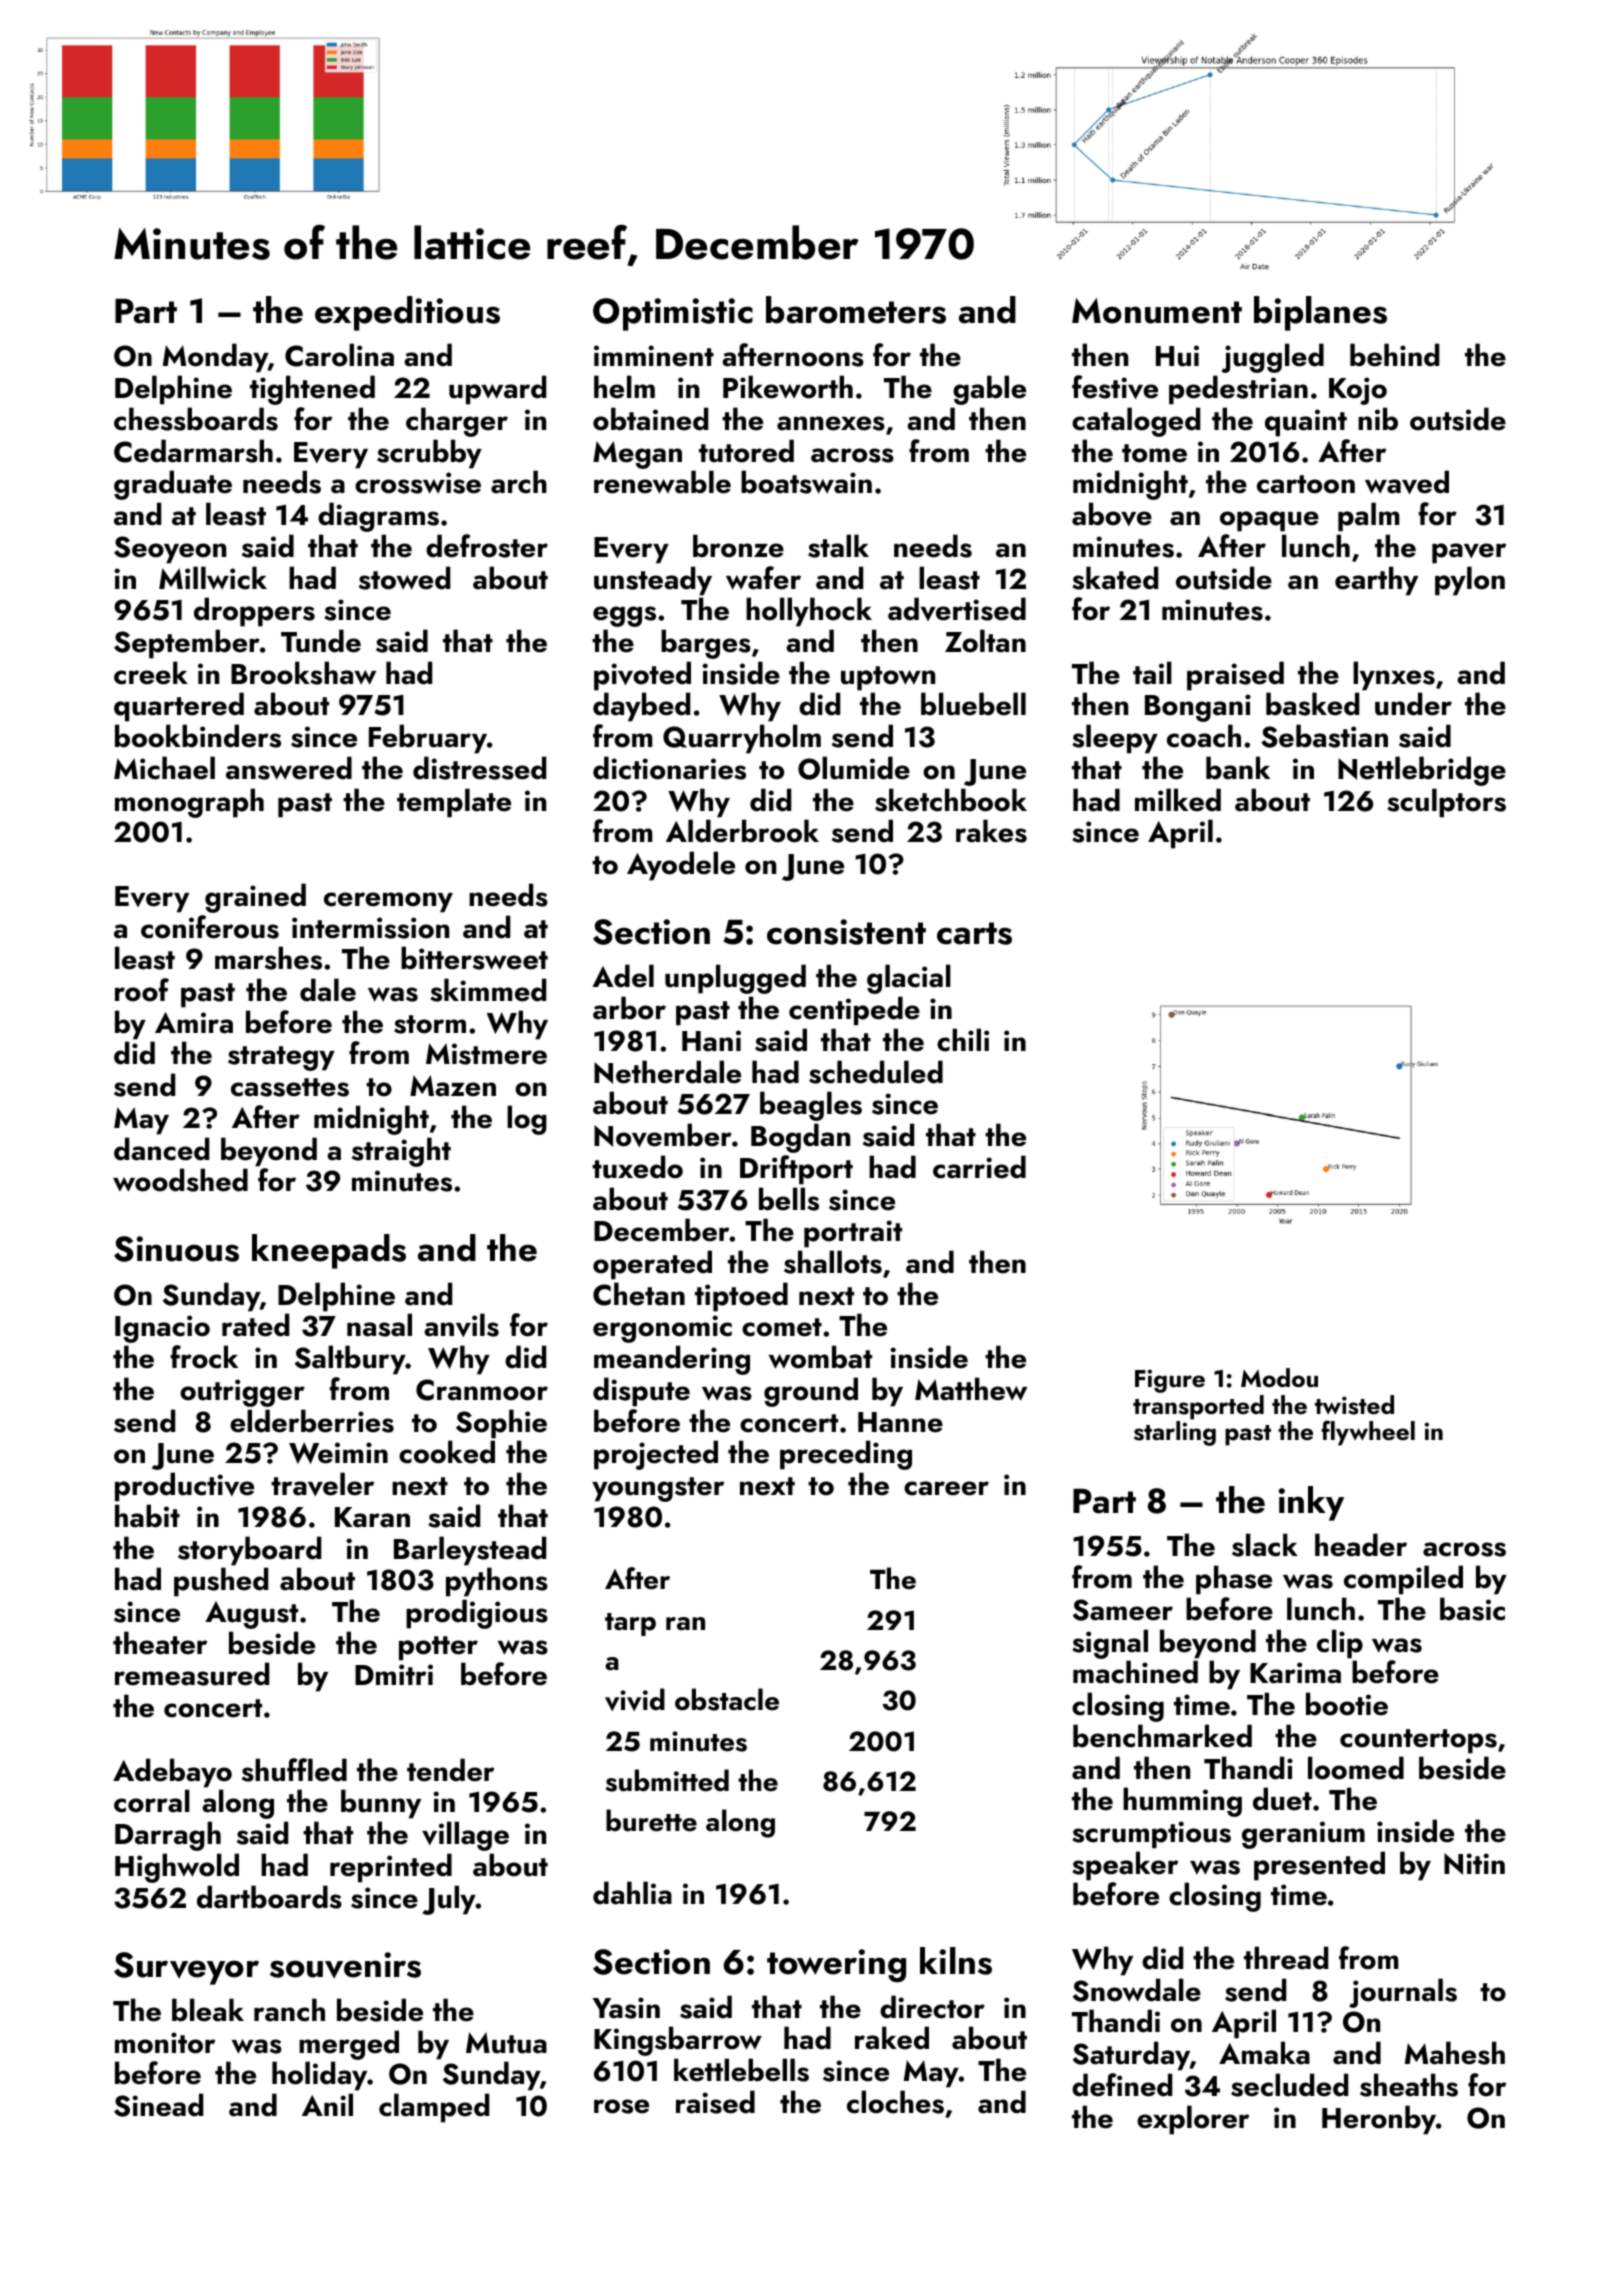  I want to click on nasal, so click(379, 1325).
